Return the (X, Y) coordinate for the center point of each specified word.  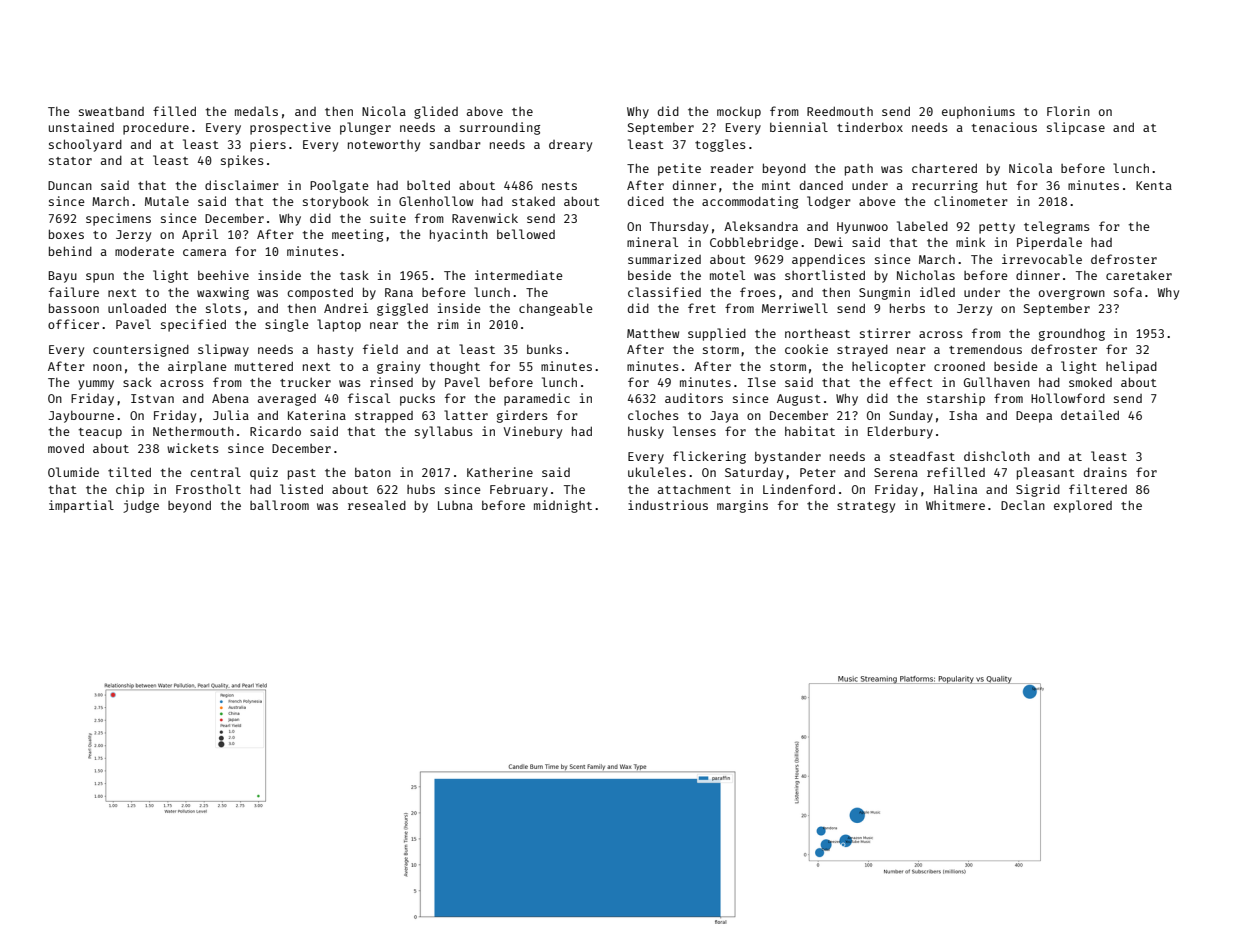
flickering (709, 457)
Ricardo (275, 431)
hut (997, 185)
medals (256, 111)
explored (1083, 506)
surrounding (500, 128)
